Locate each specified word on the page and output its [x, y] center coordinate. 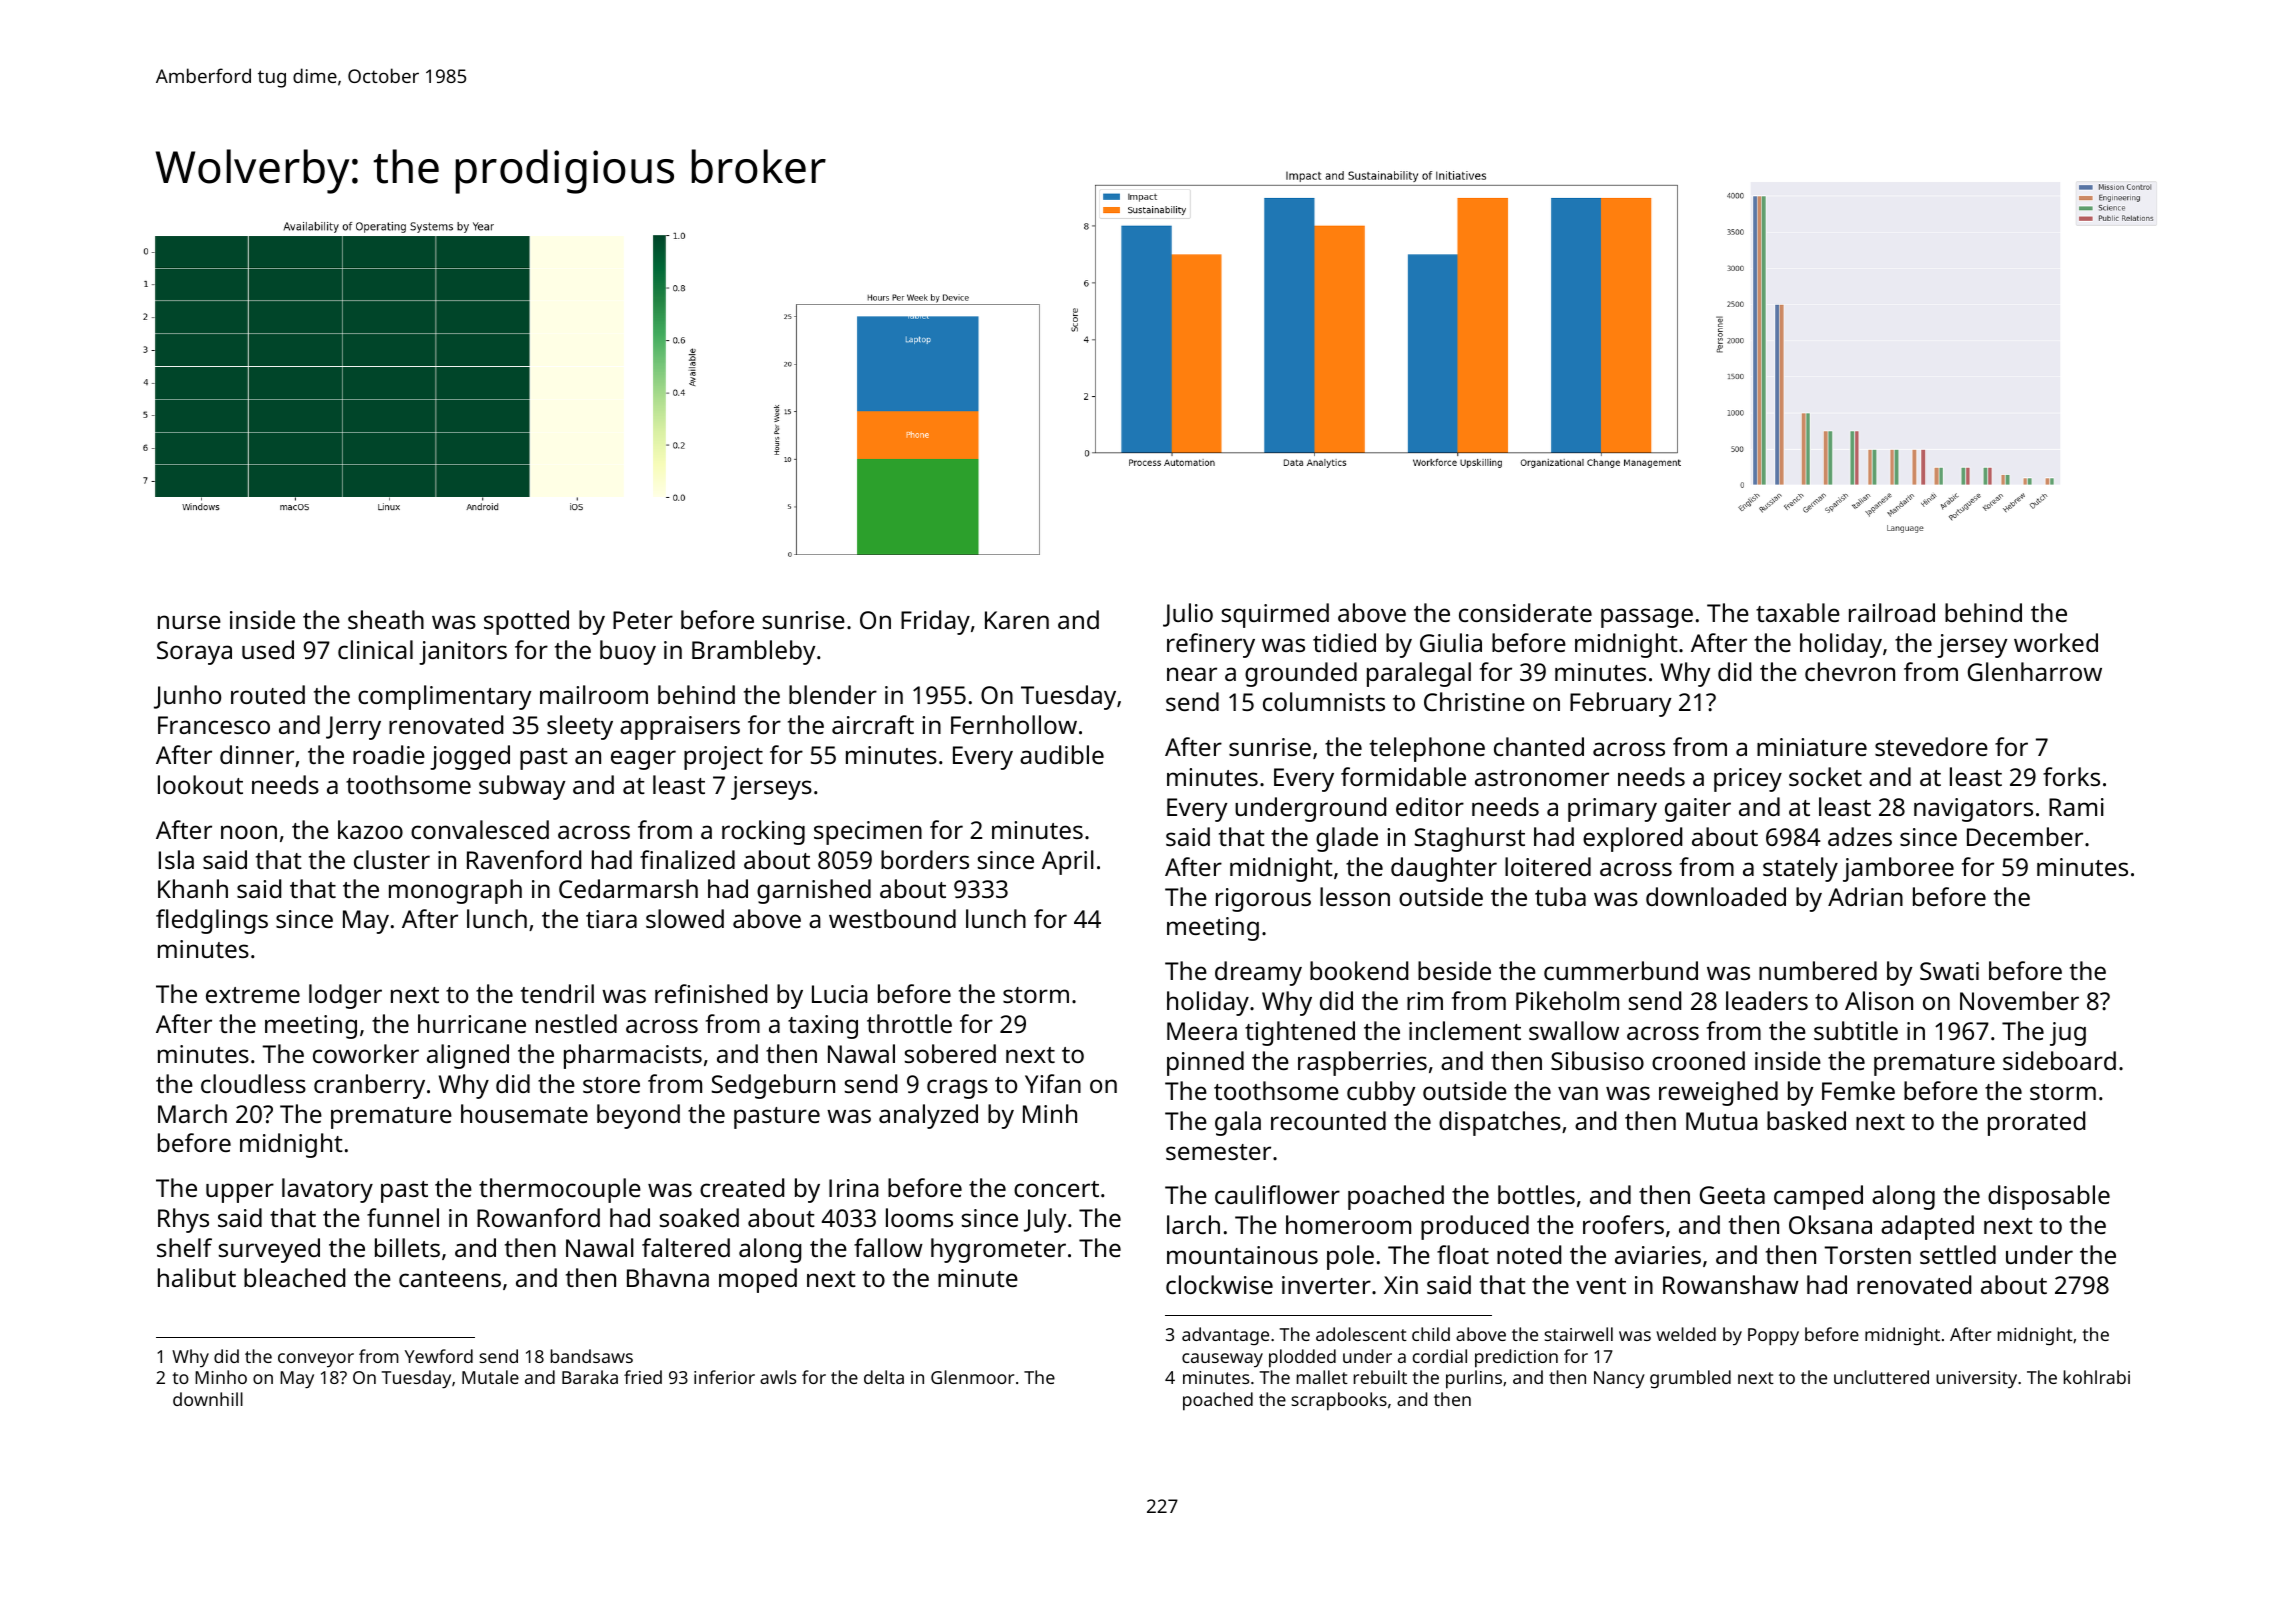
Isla [176, 859]
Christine [1474, 701]
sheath [386, 619]
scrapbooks [1339, 1401]
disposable [2049, 1197]
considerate [1525, 612]
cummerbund [1621, 970]
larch [1193, 1224]
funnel [403, 1217]
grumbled [1690, 1379]
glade [1347, 839]
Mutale [490, 1377]
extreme [253, 995]
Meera [1202, 1031]
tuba [1560, 896]
